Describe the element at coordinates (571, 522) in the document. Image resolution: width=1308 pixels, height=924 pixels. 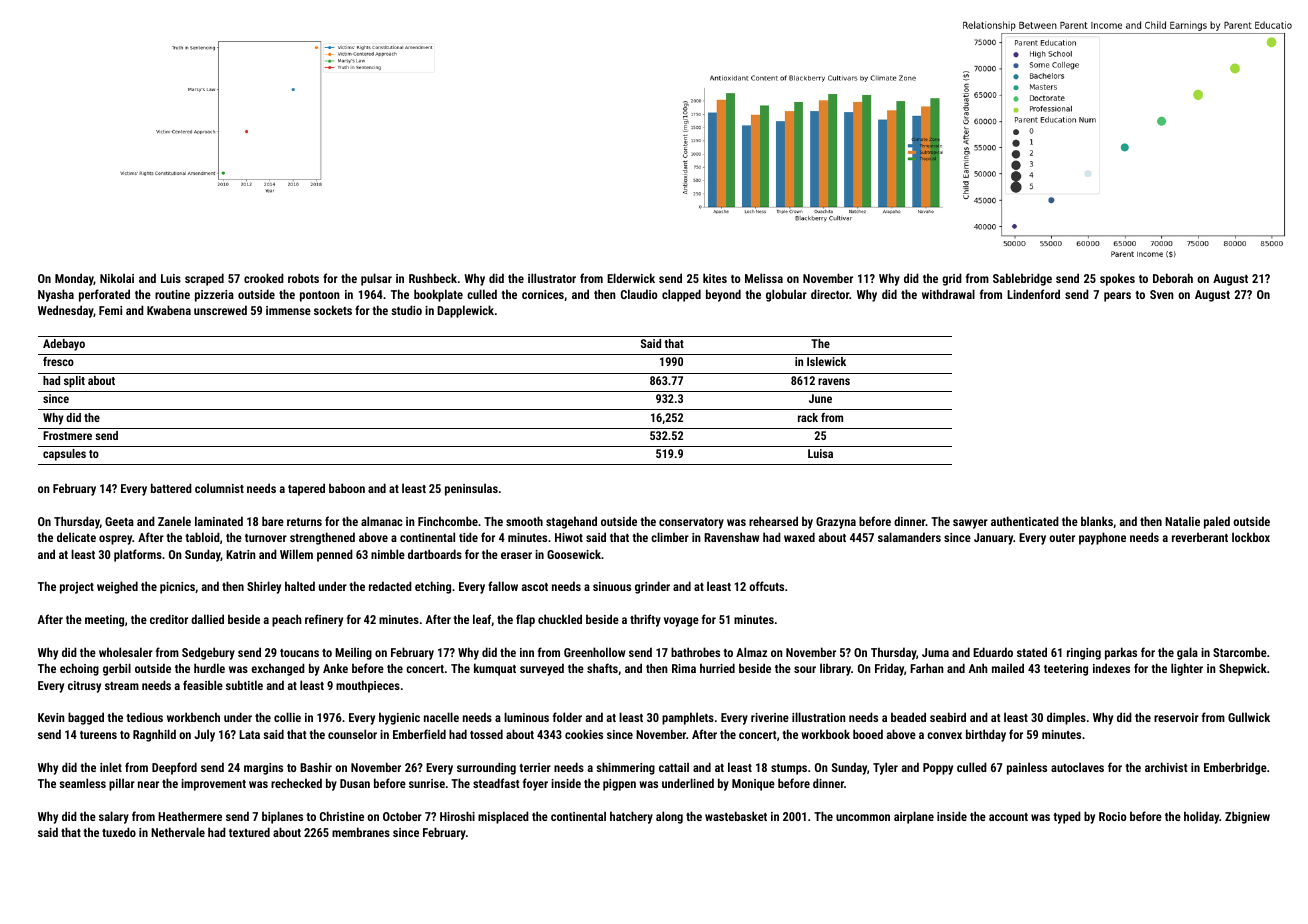
I see `stagehand` at that location.
